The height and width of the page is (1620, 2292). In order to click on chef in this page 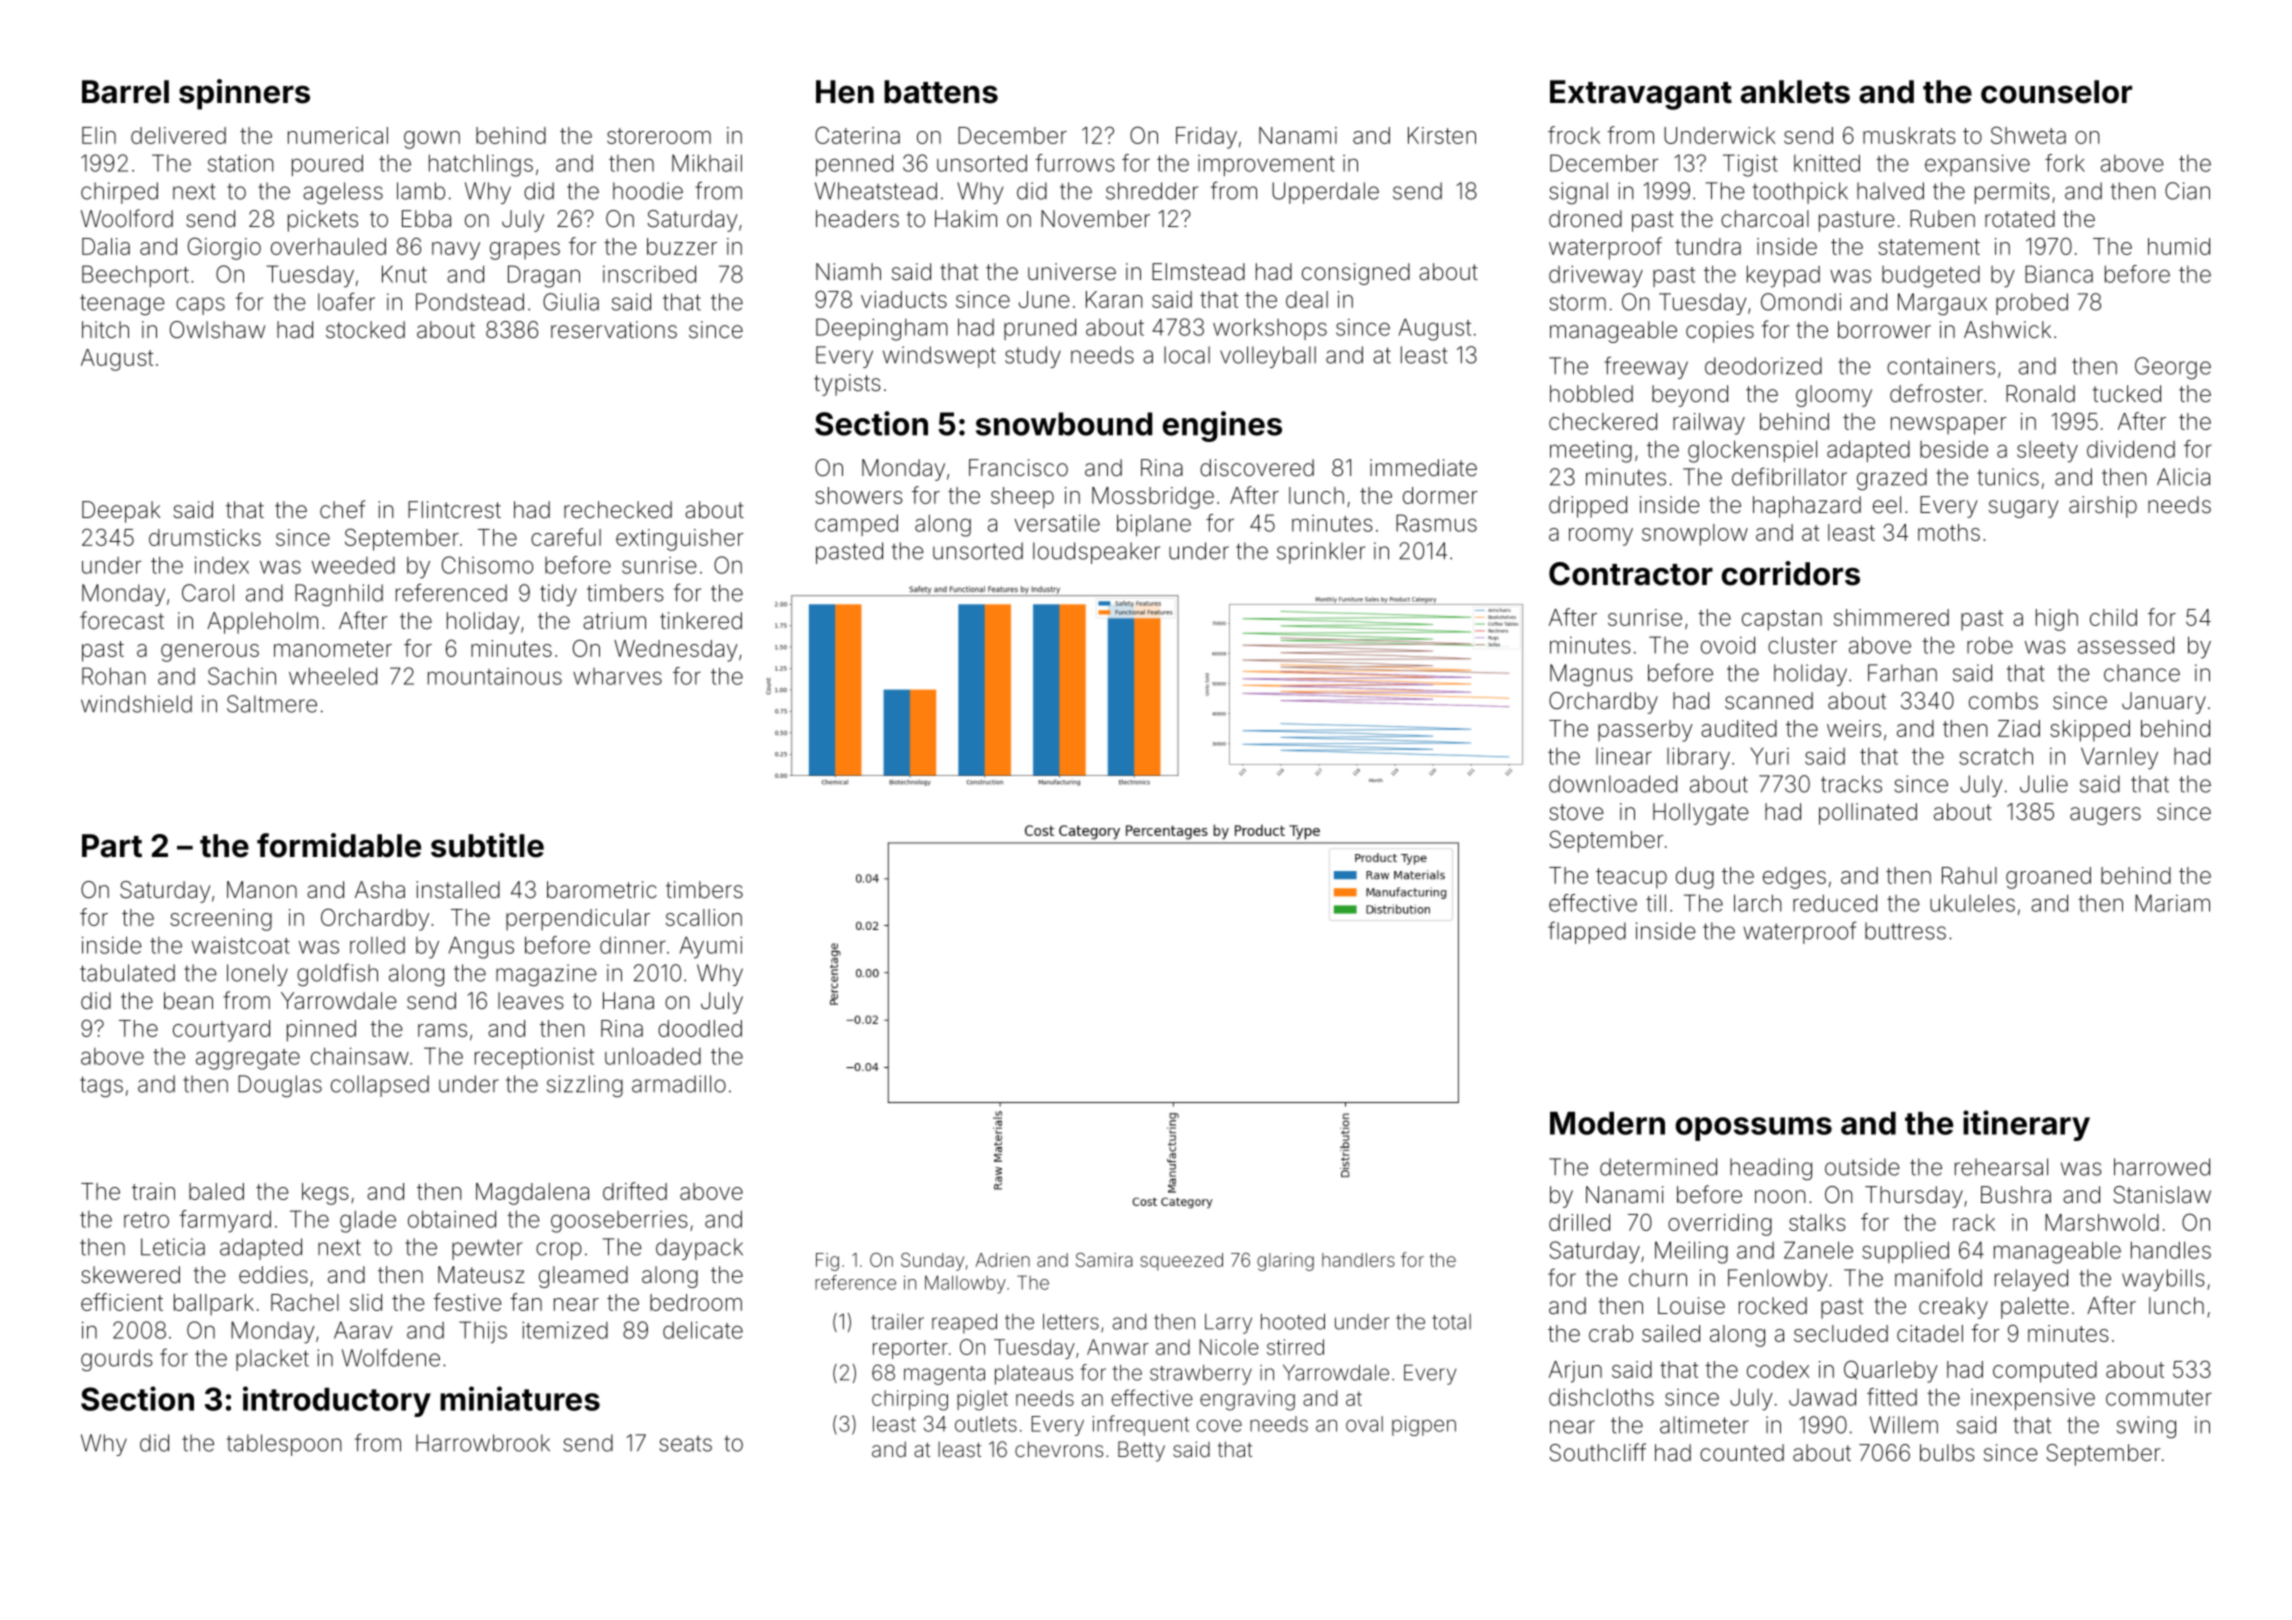, I will do `click(342, 509)`.
